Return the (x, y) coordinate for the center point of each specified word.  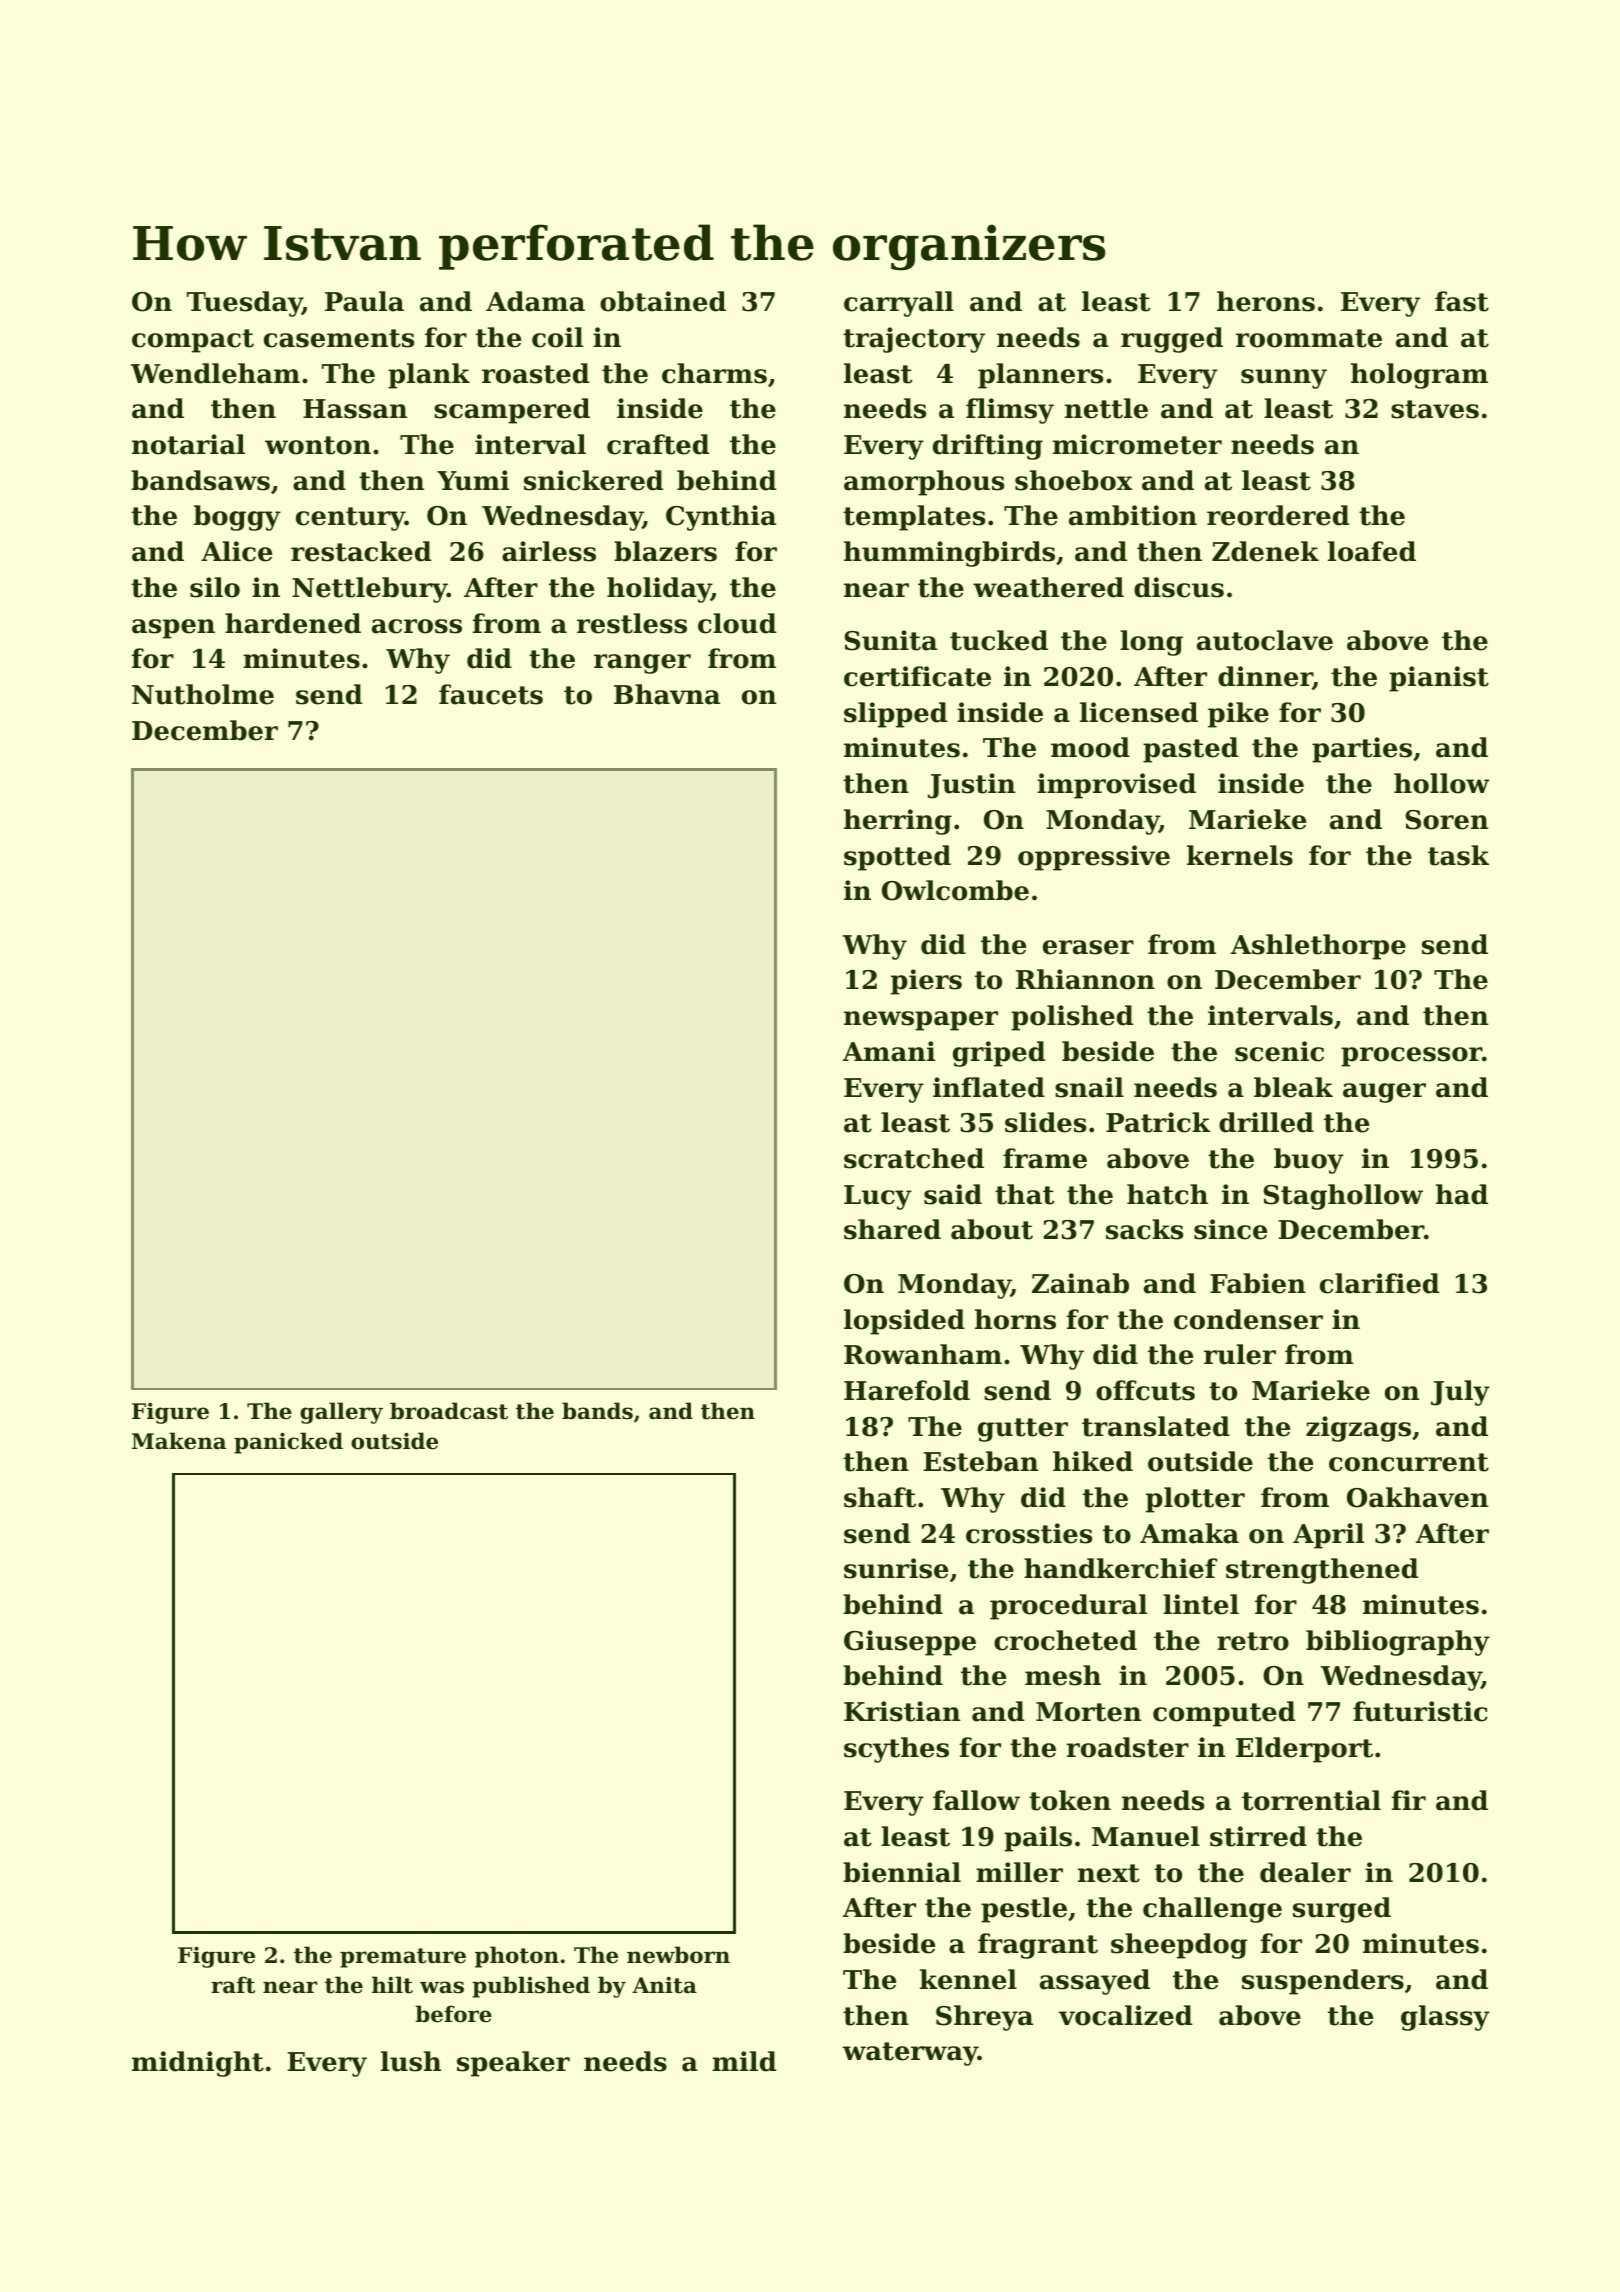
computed (1224, 1714)
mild (744, 2061)
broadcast (449, 1411)
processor (1411, 1057)
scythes (896, 1750)
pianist (1439, 679)
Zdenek (1265, 551)
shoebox (1074, 480)
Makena (179, 1441)
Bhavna (667, 694)
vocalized (1125, 2015)
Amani (889, 1051)
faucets (491, 694)
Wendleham (215, 373)
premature (403, 1958)
